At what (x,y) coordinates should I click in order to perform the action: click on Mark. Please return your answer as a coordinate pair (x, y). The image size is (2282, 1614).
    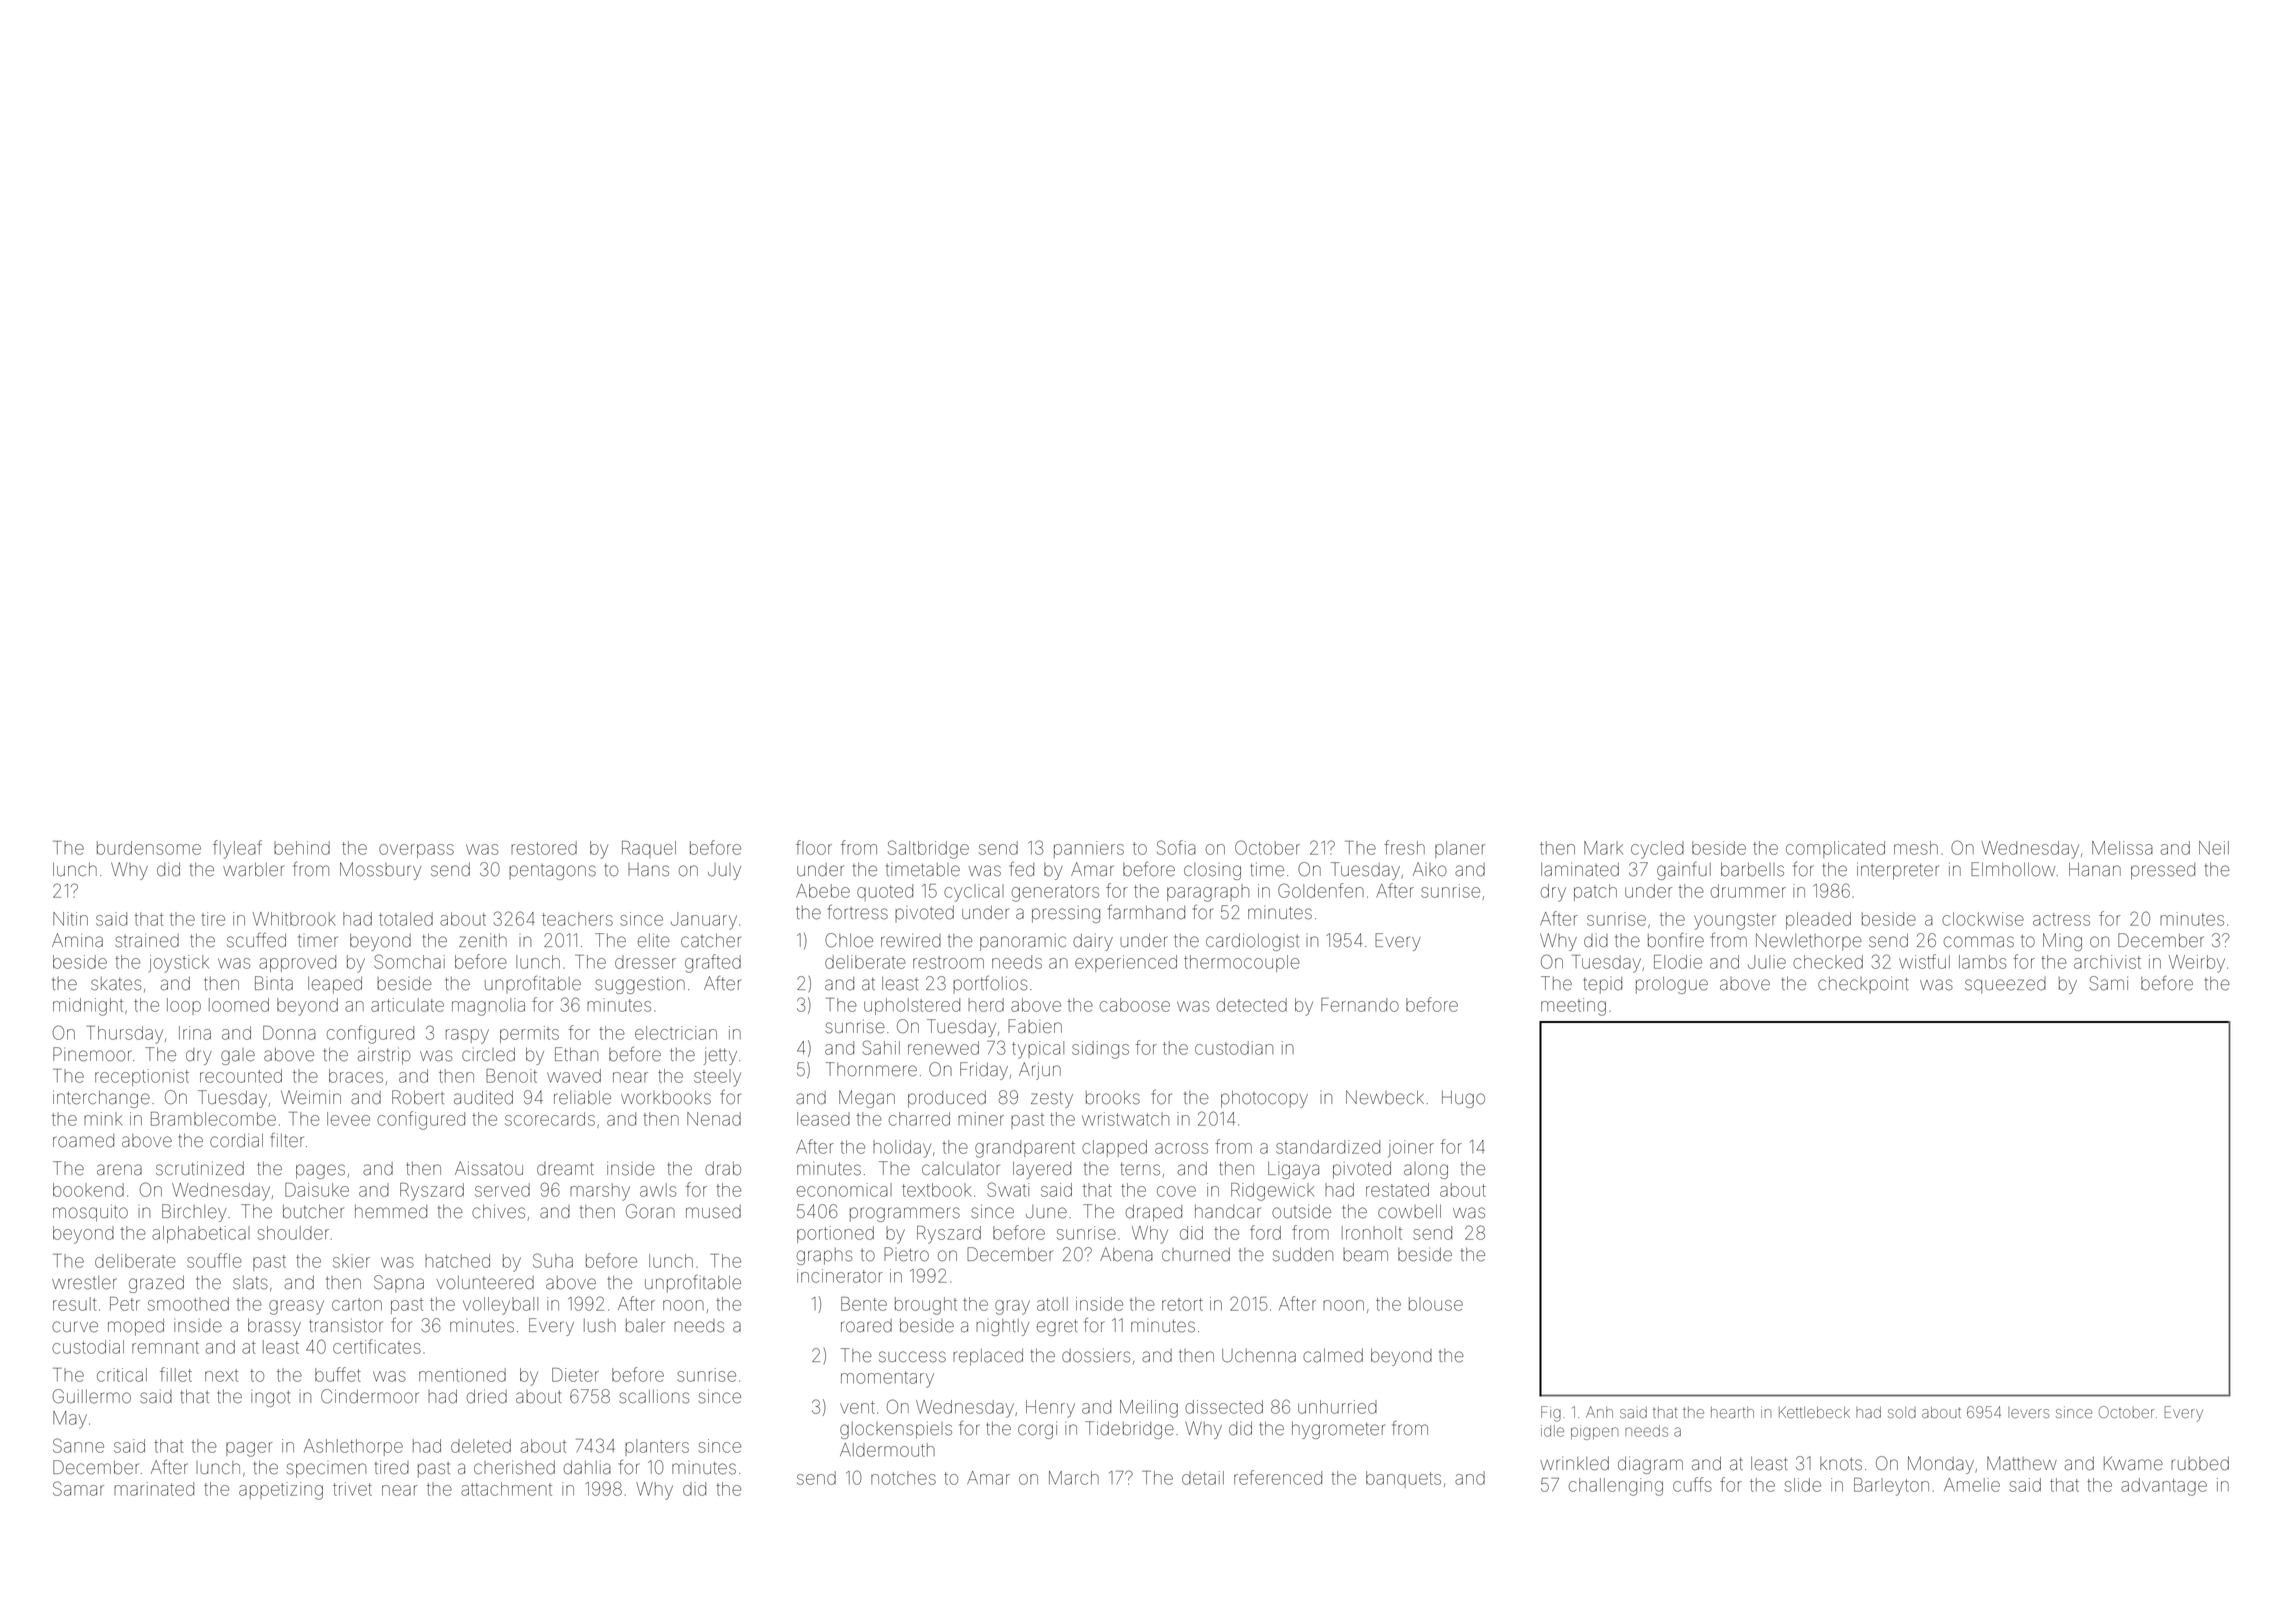
    Looking at the image, I should click on (1603, 848).
